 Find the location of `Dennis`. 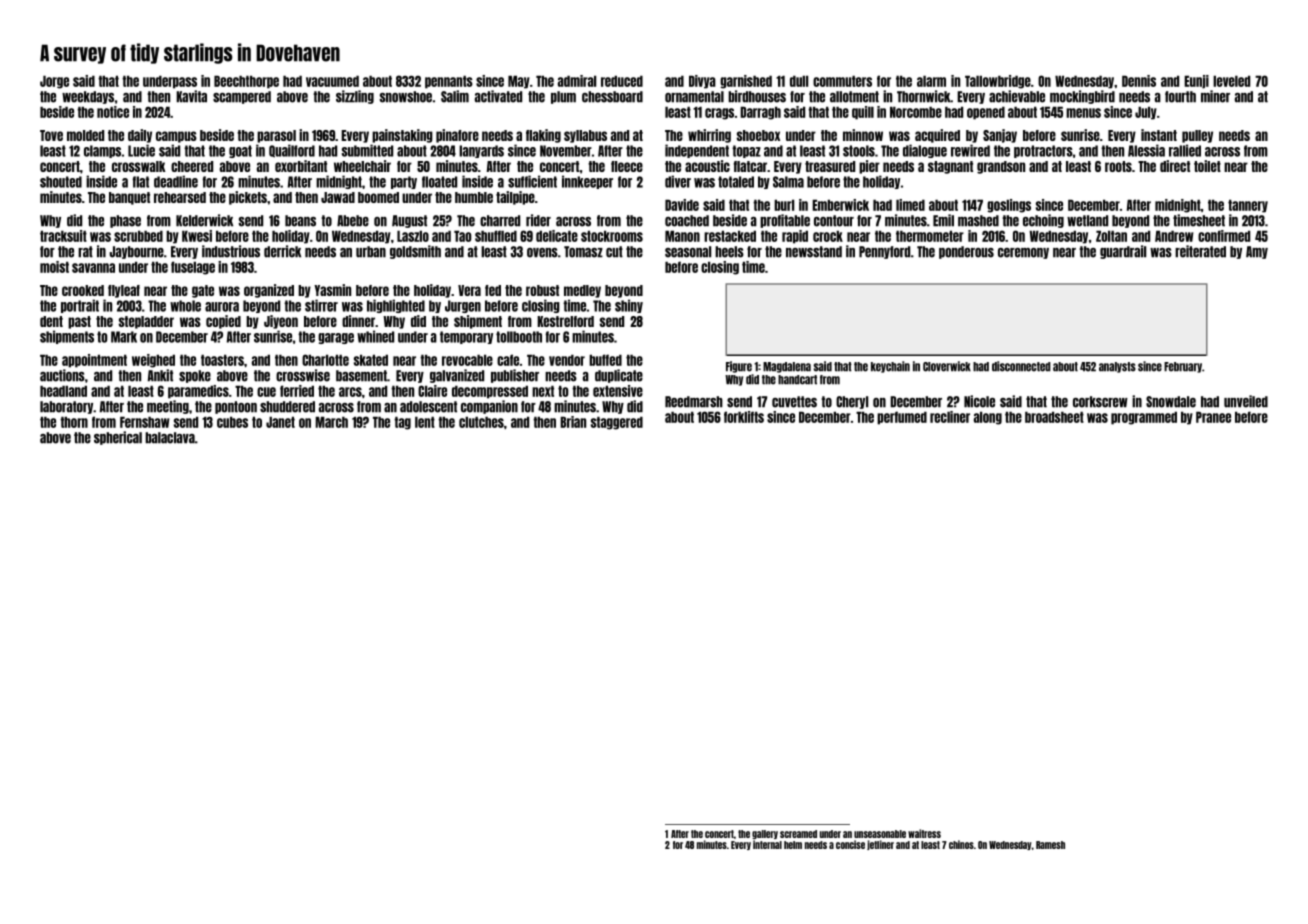

Dennis is located at coordinates (1139, 81).
